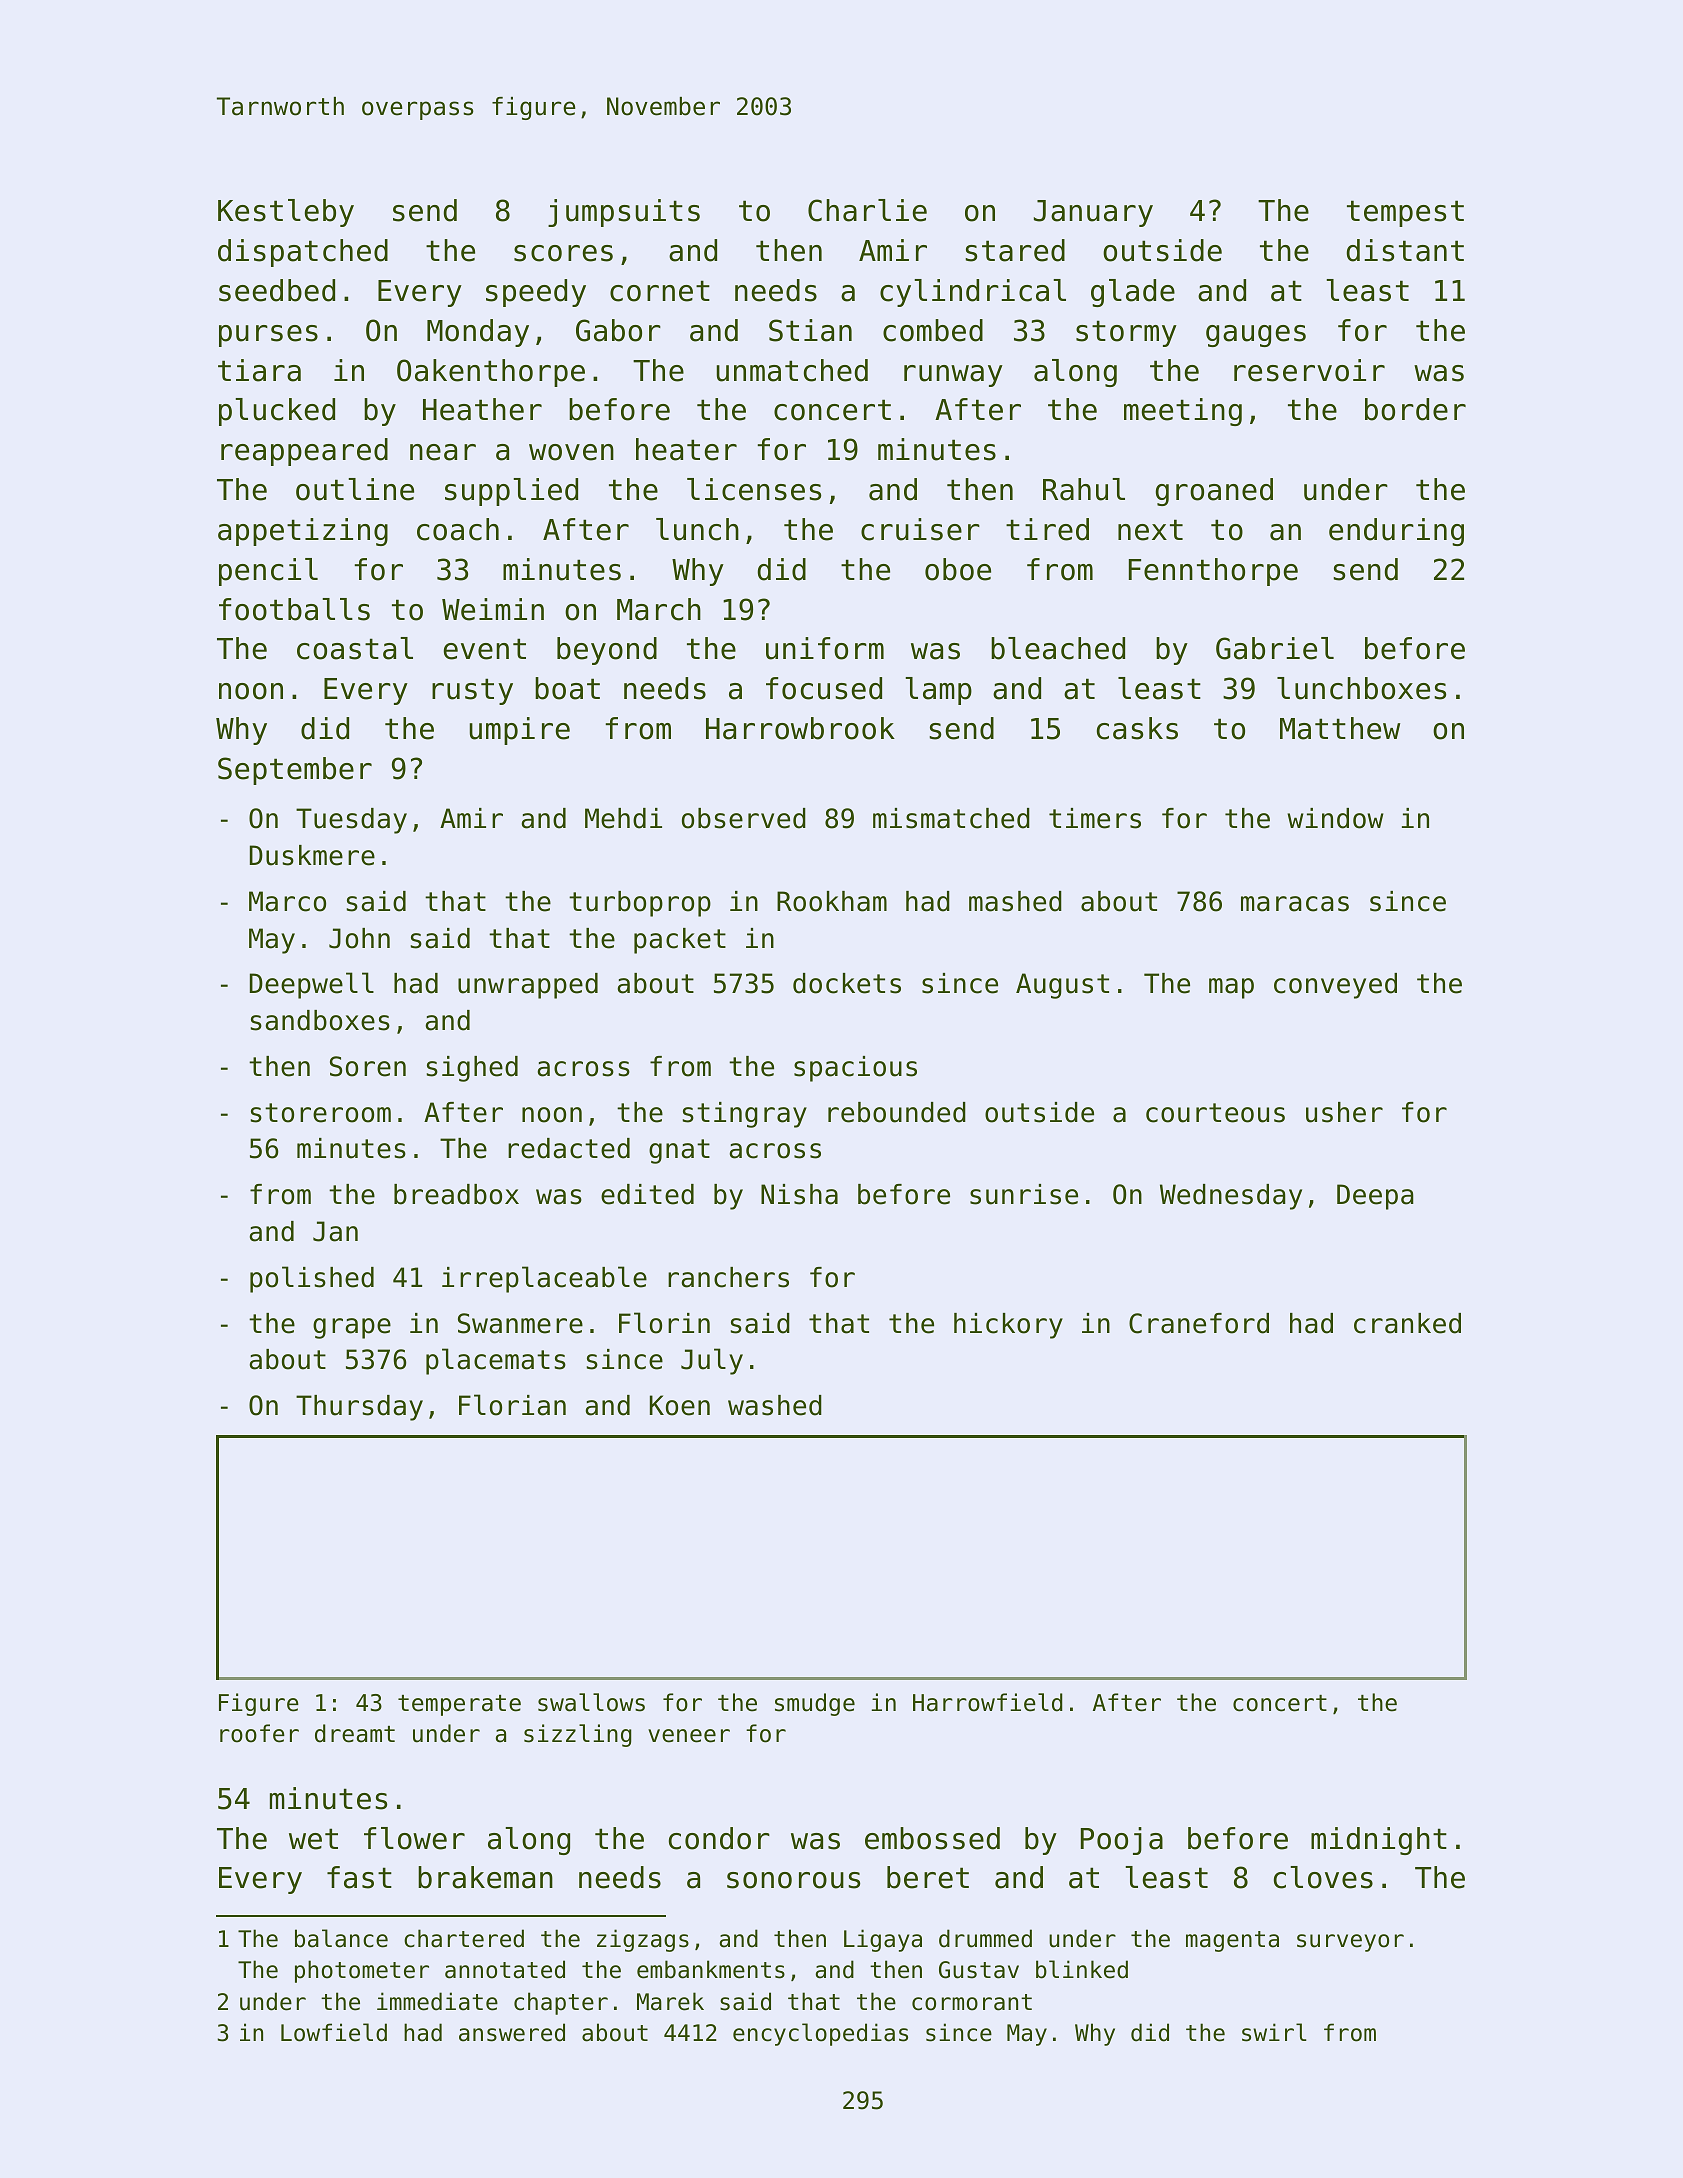  What do you see at coordinates (1231, 1197) in the image?
I see `Wednesday` at bounding box center [1231, 1197].
